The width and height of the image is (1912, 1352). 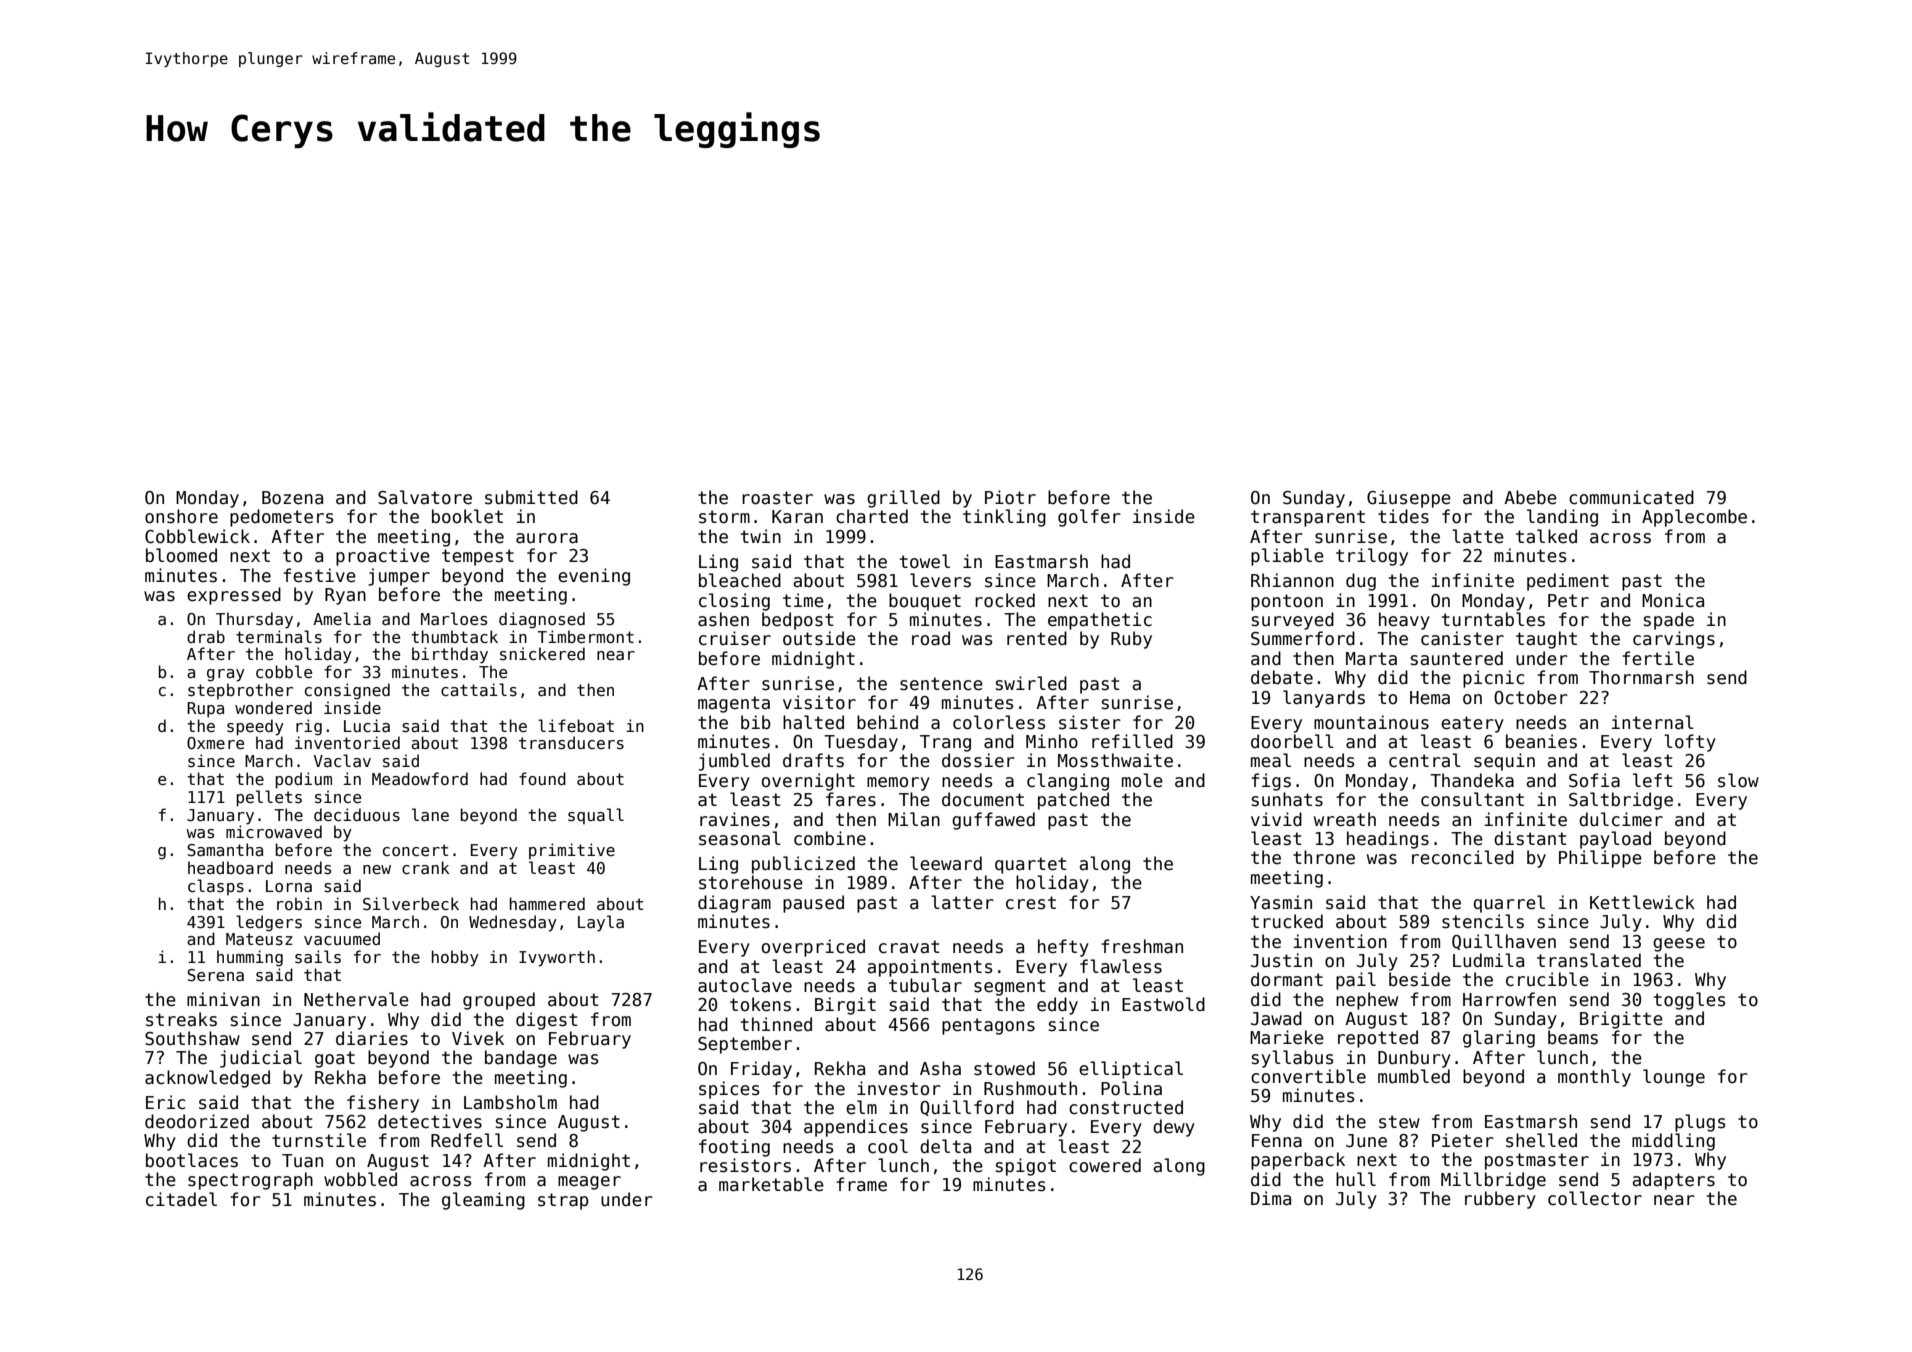 What do you see at coordinates (745, 1045) in the image?
I see `September` at bounding box center [745, 1045].
